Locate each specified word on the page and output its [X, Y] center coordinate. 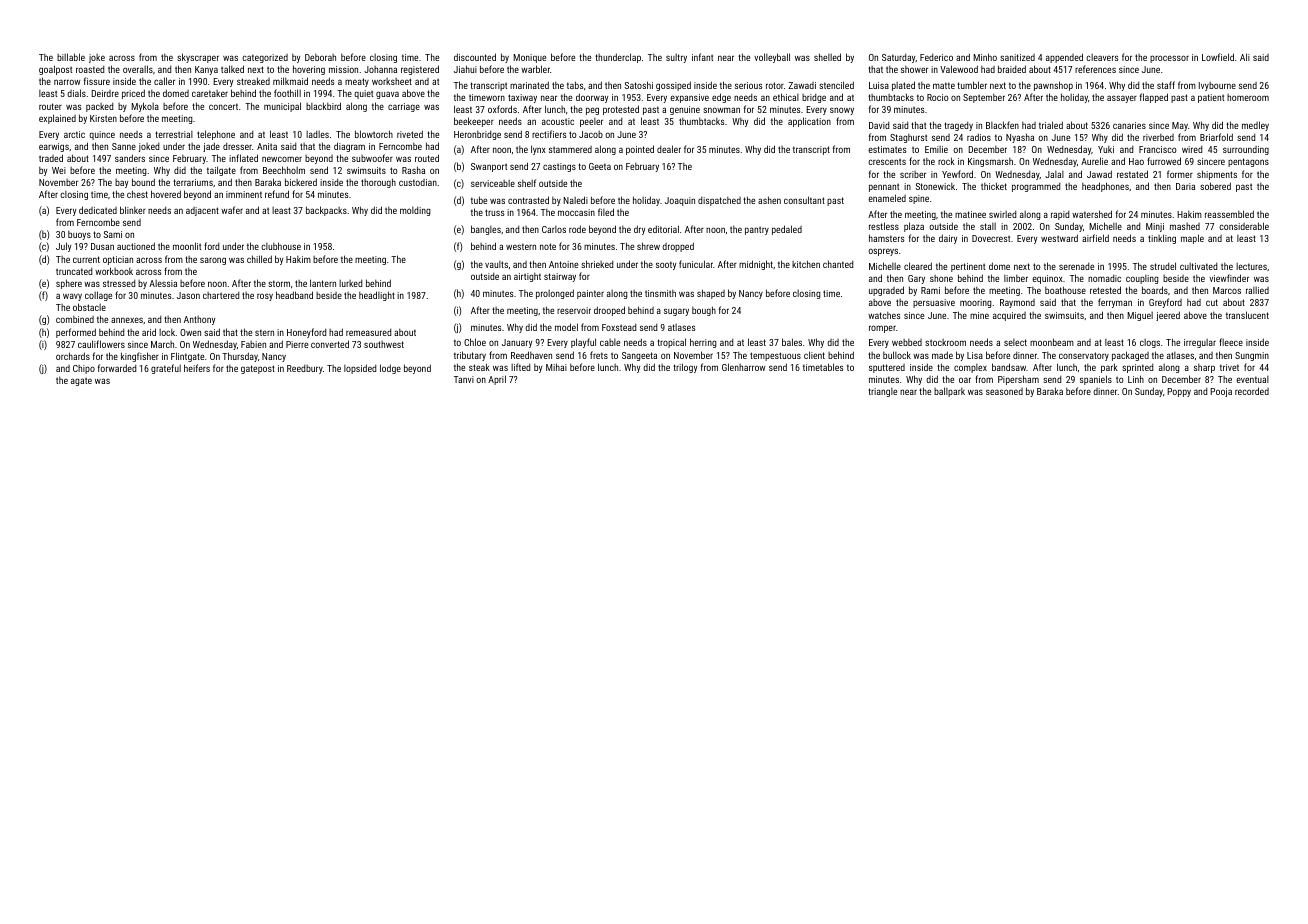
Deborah [320, 57]
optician [118, 260]
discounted [475, 57]
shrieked [597, 264]
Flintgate [187, 357]
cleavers [1102, 57]
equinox [1047, 279]
